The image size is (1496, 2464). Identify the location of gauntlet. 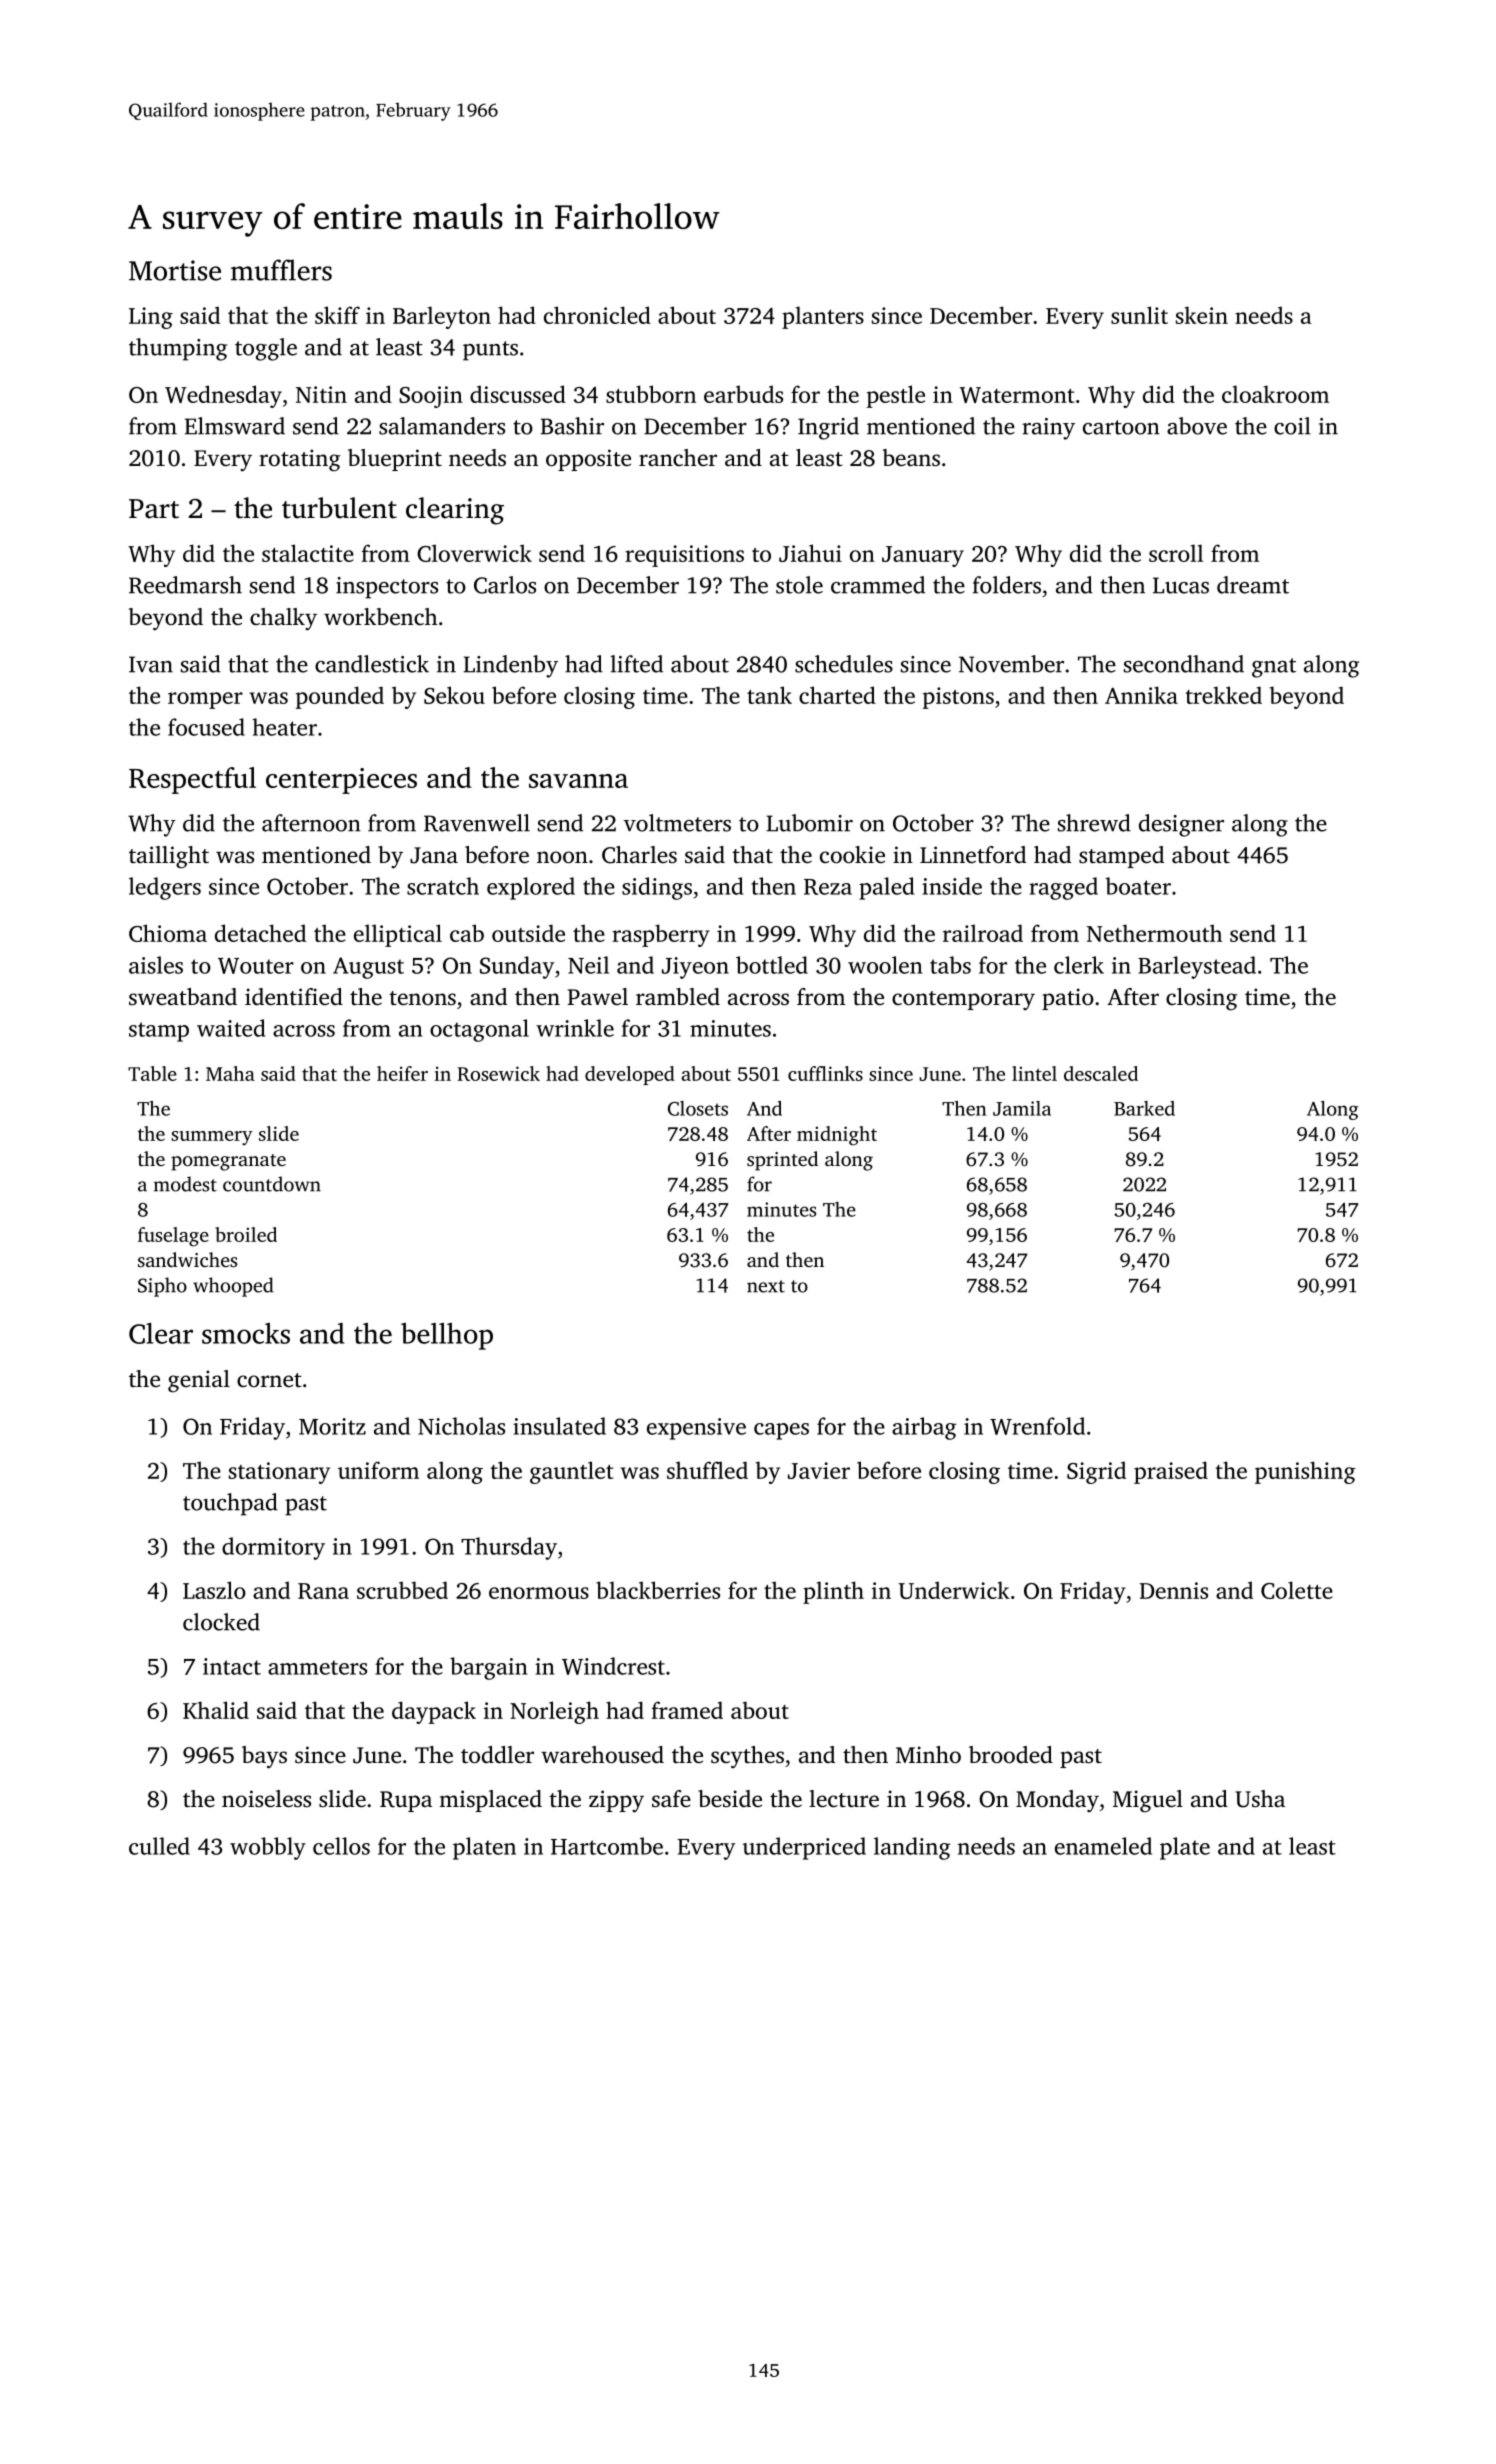
(572, 1472).
